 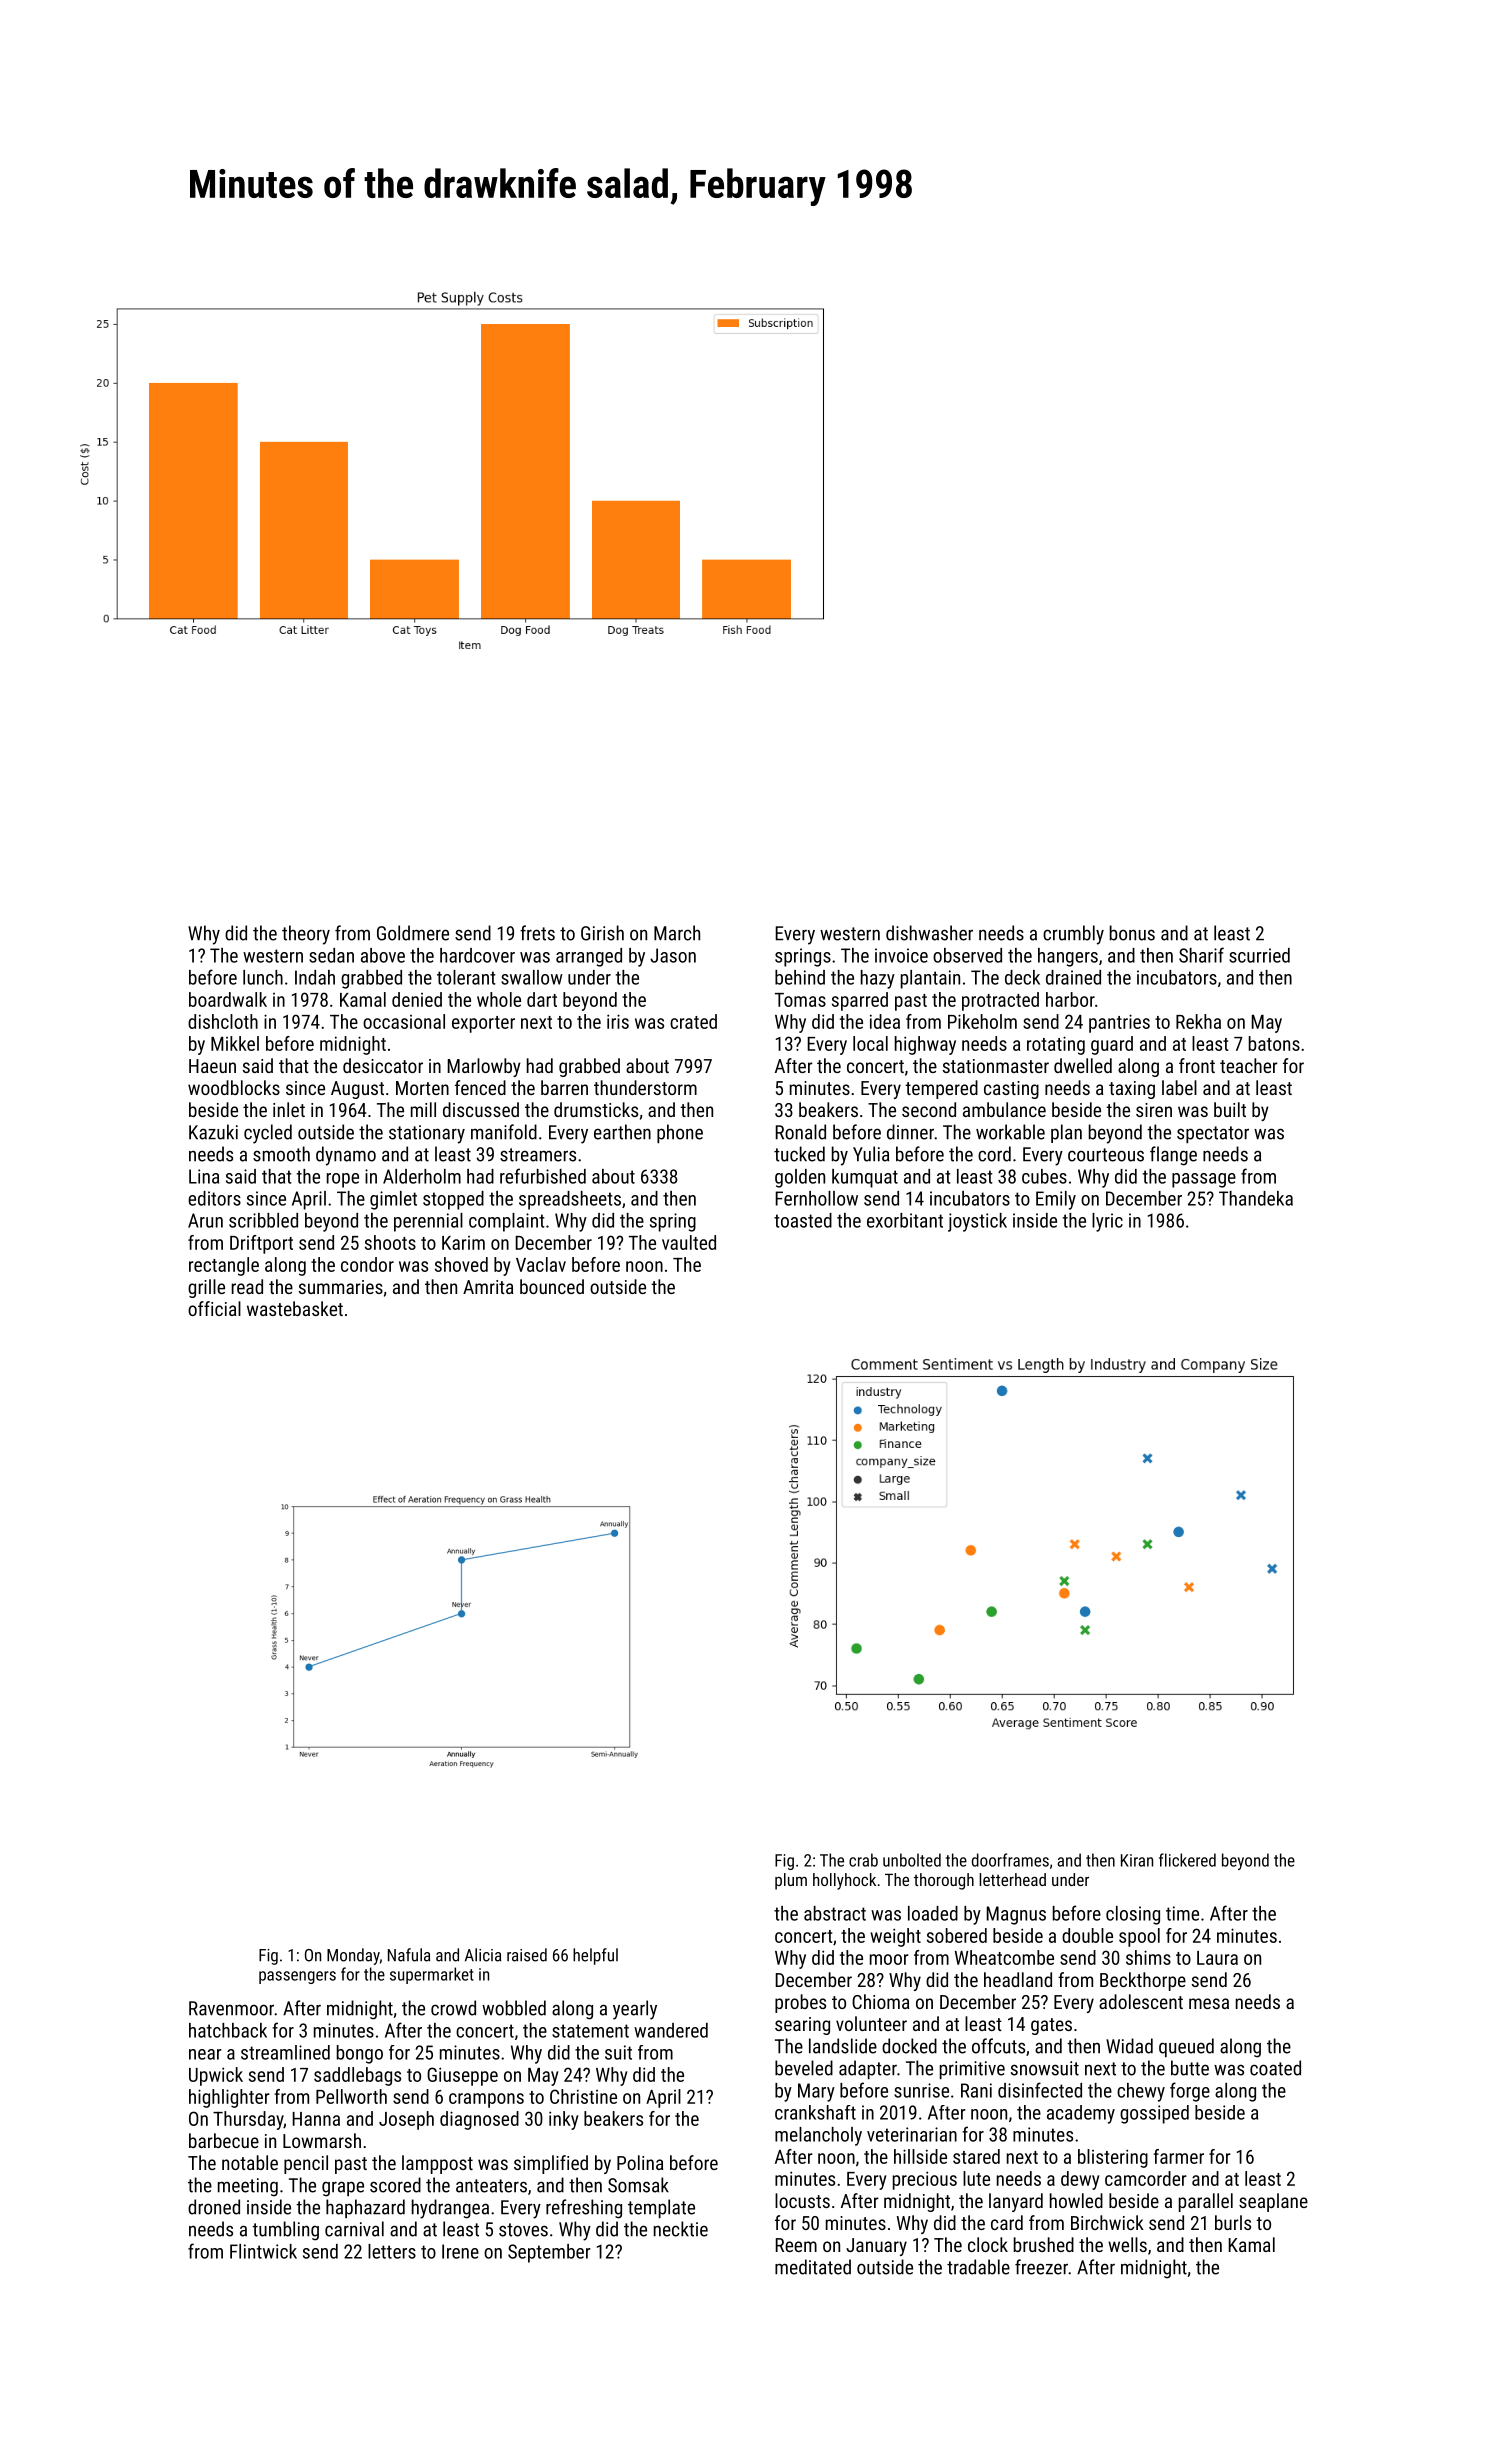 I want to click on crated, so click(x=693, y=1021).
